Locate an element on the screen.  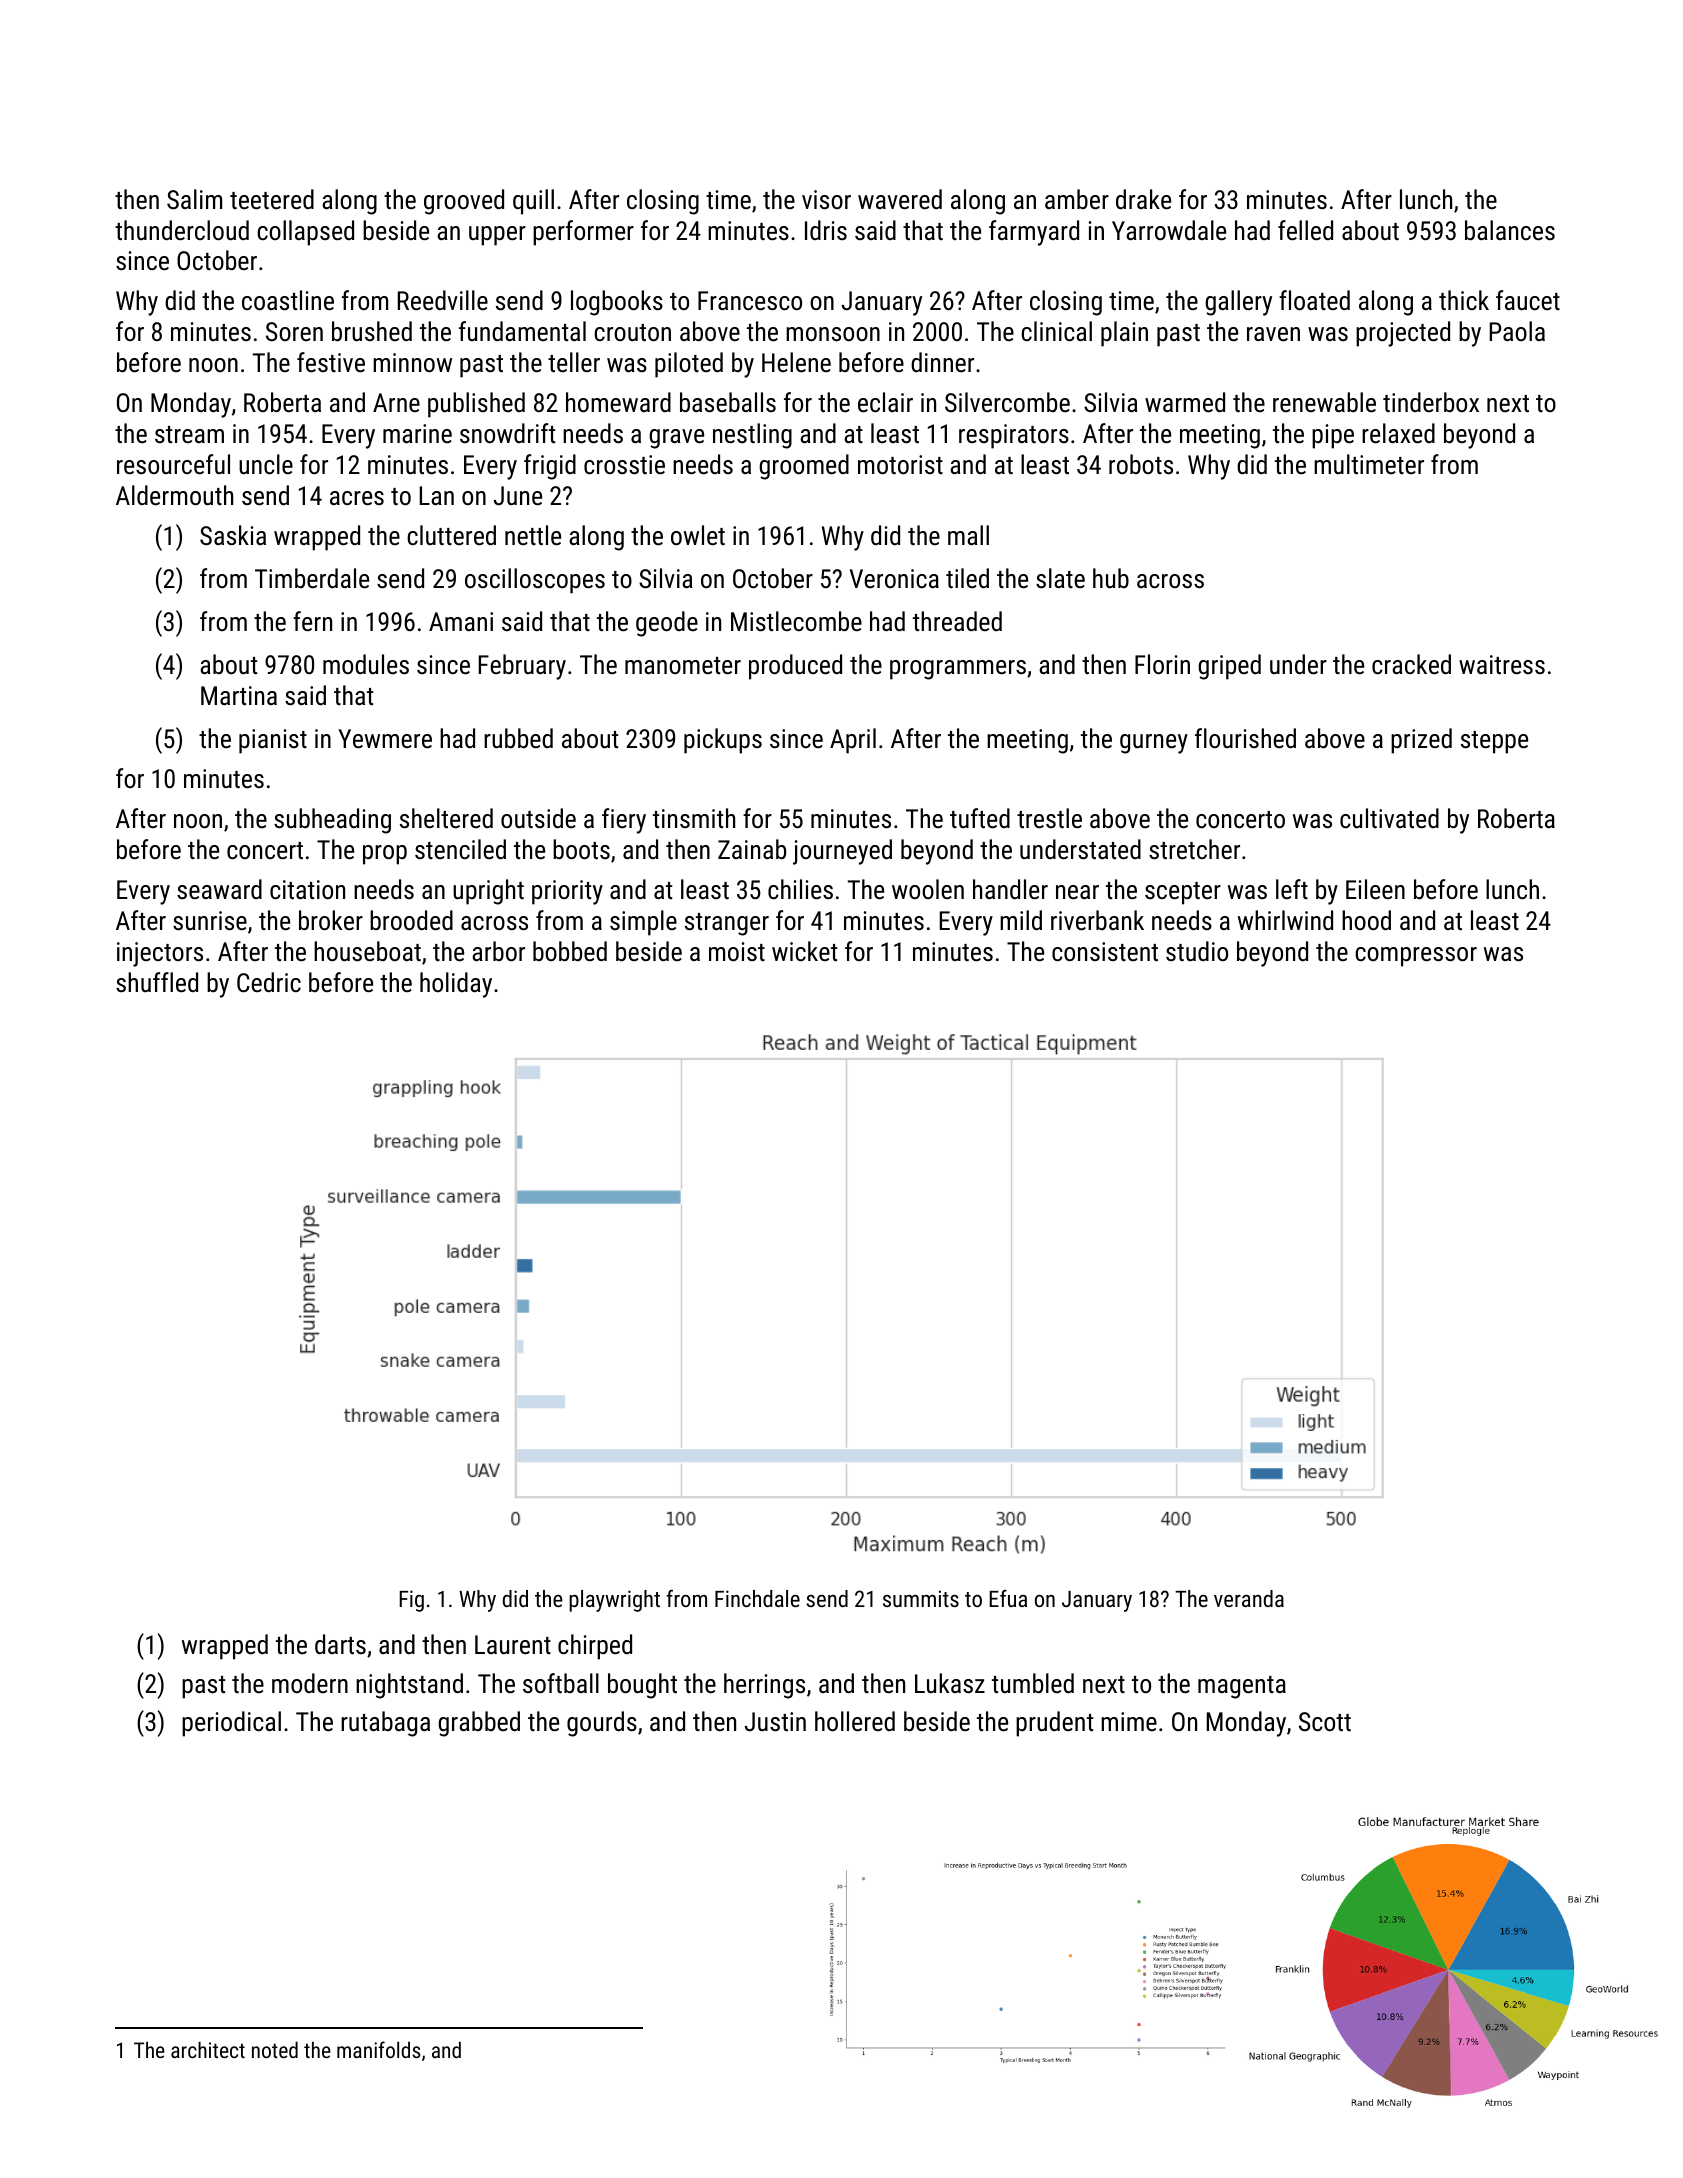
left is located at coordinates (1292, 889).
